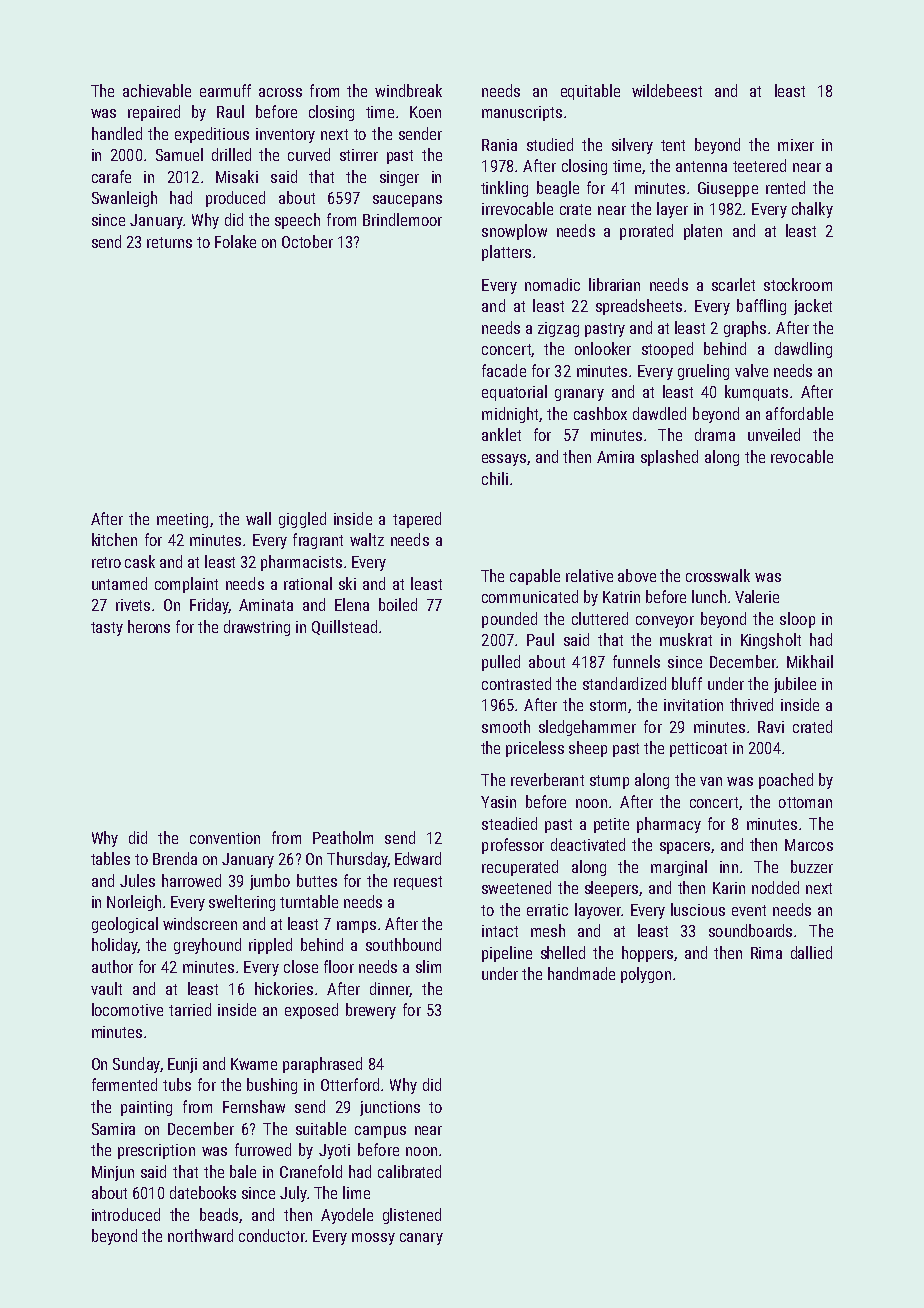  What do you see at coordinates (798, 284) in the screenshot?
I see `stockroom` at bounding box center [798, 284].
